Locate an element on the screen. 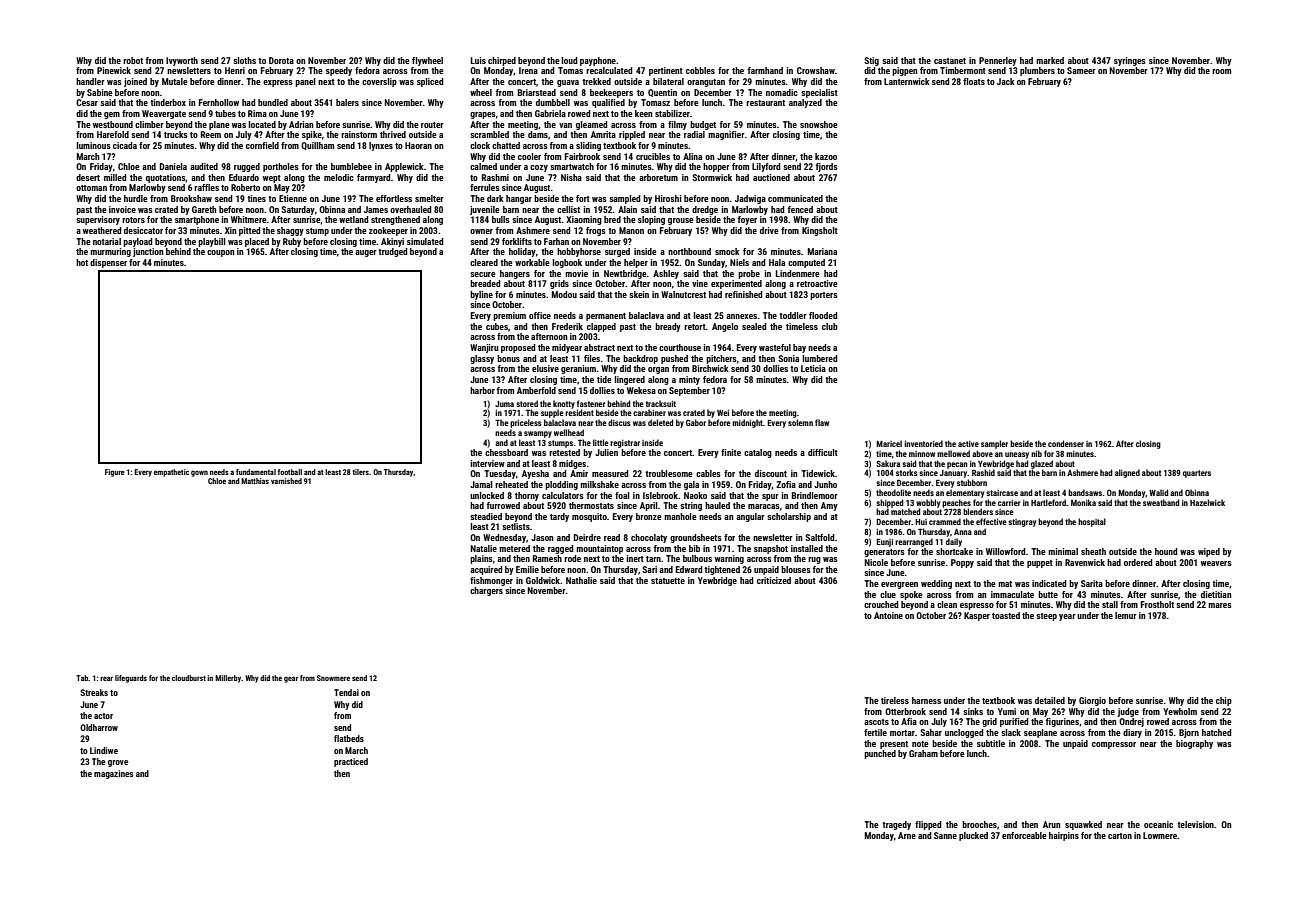 Image resolution: width=1308 pixels, height=924 pixels. marked is located at coordinates (1050, 60).
